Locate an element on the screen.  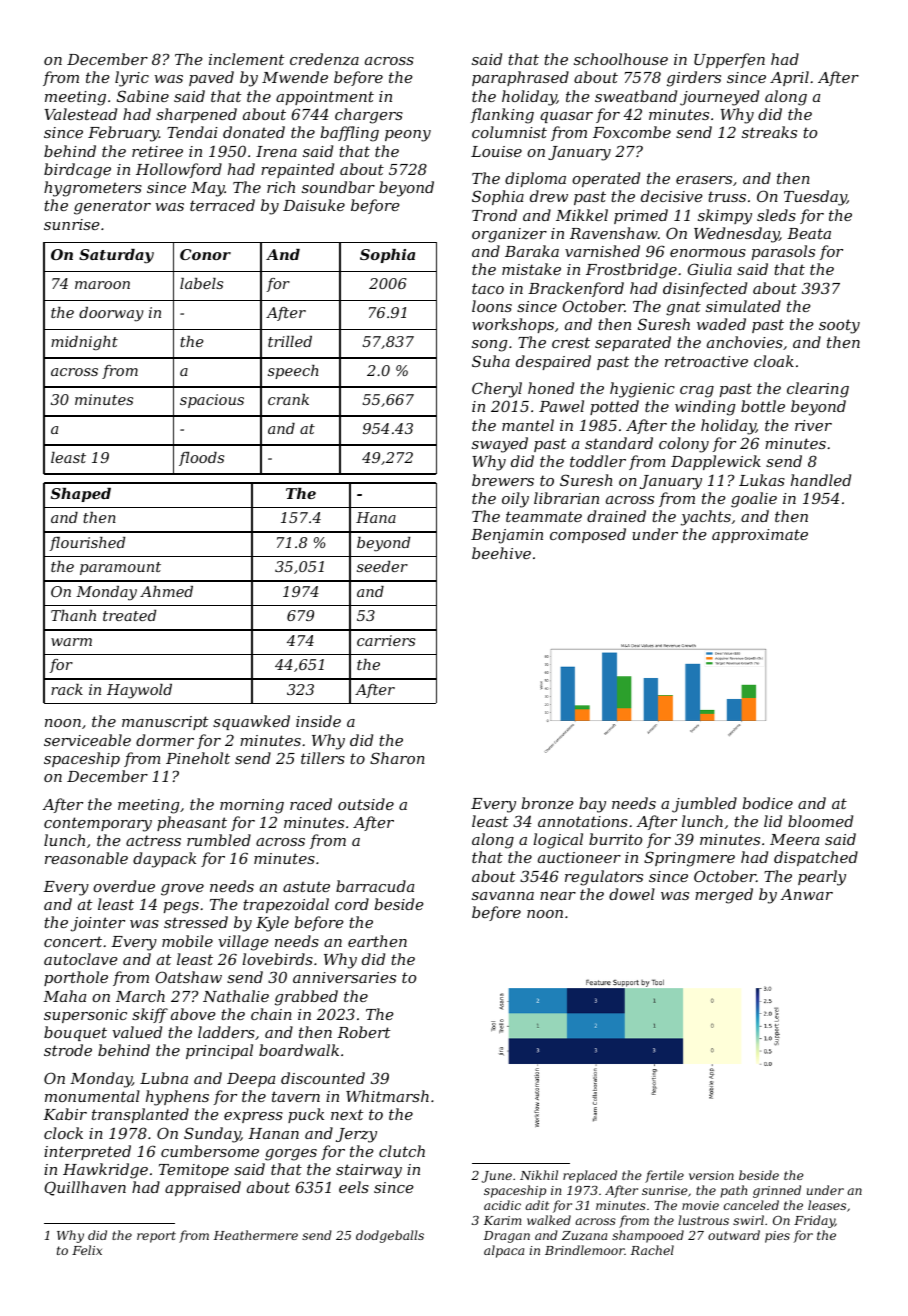
bloomed is located at coordinates (820, 821).
